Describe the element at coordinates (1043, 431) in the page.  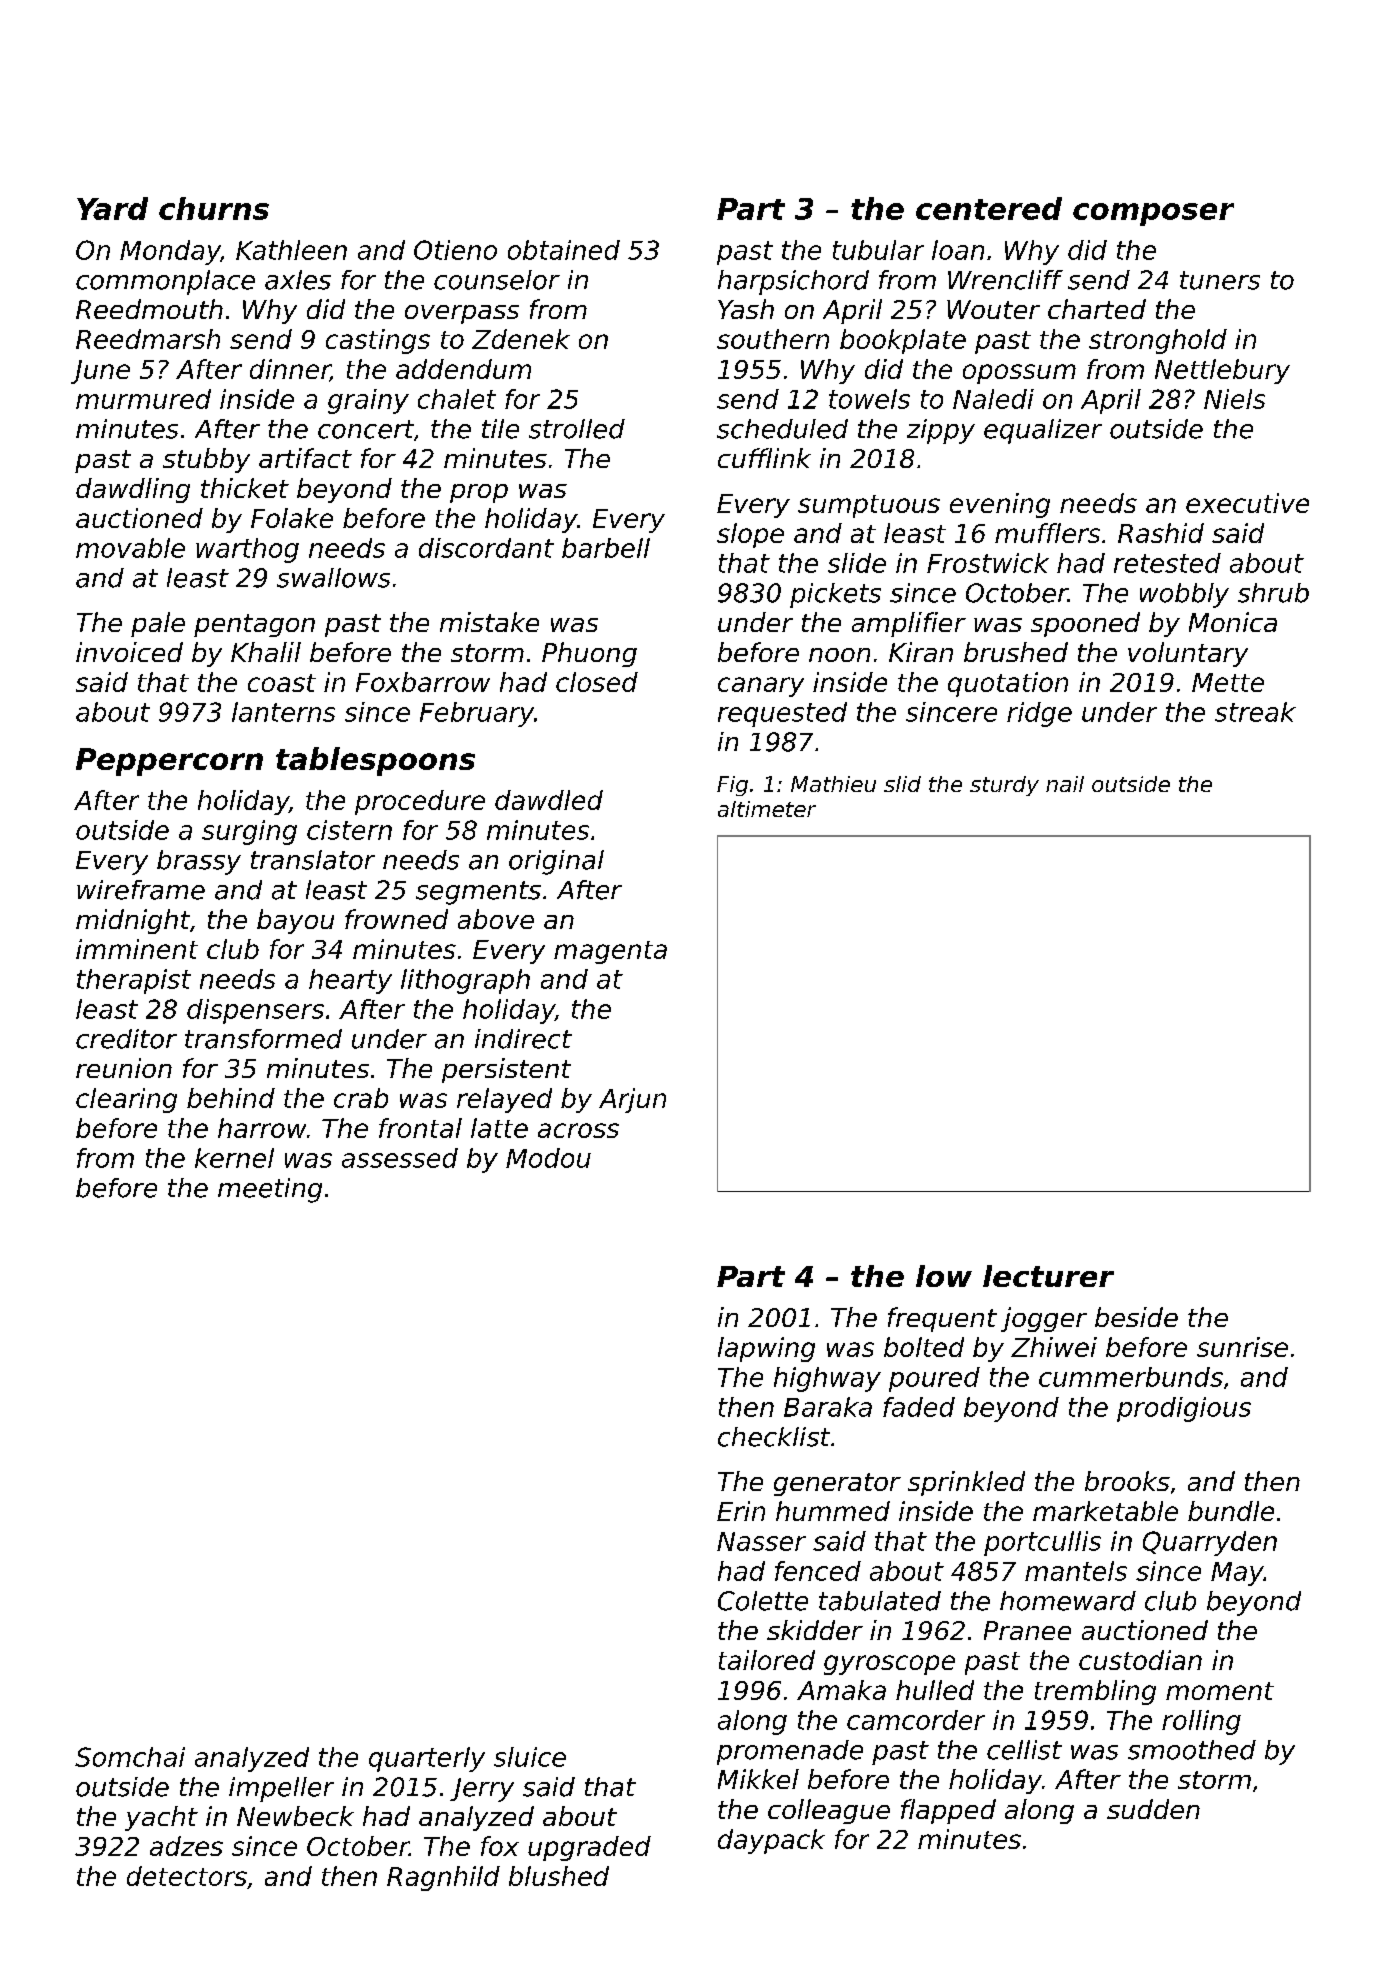
I see `equalizer` at that location.
